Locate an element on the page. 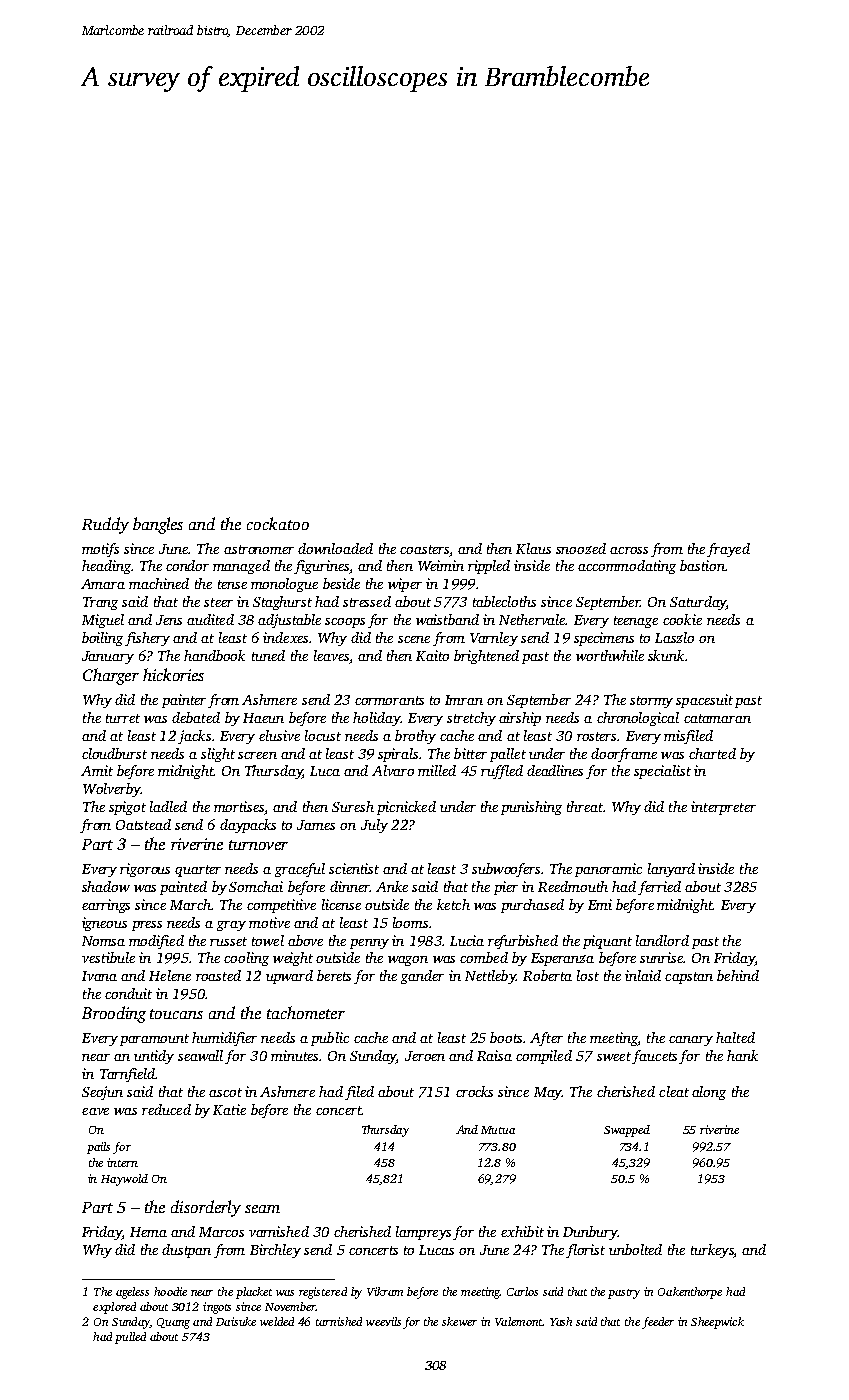  Kaito is located at coordinates (432, 655).
